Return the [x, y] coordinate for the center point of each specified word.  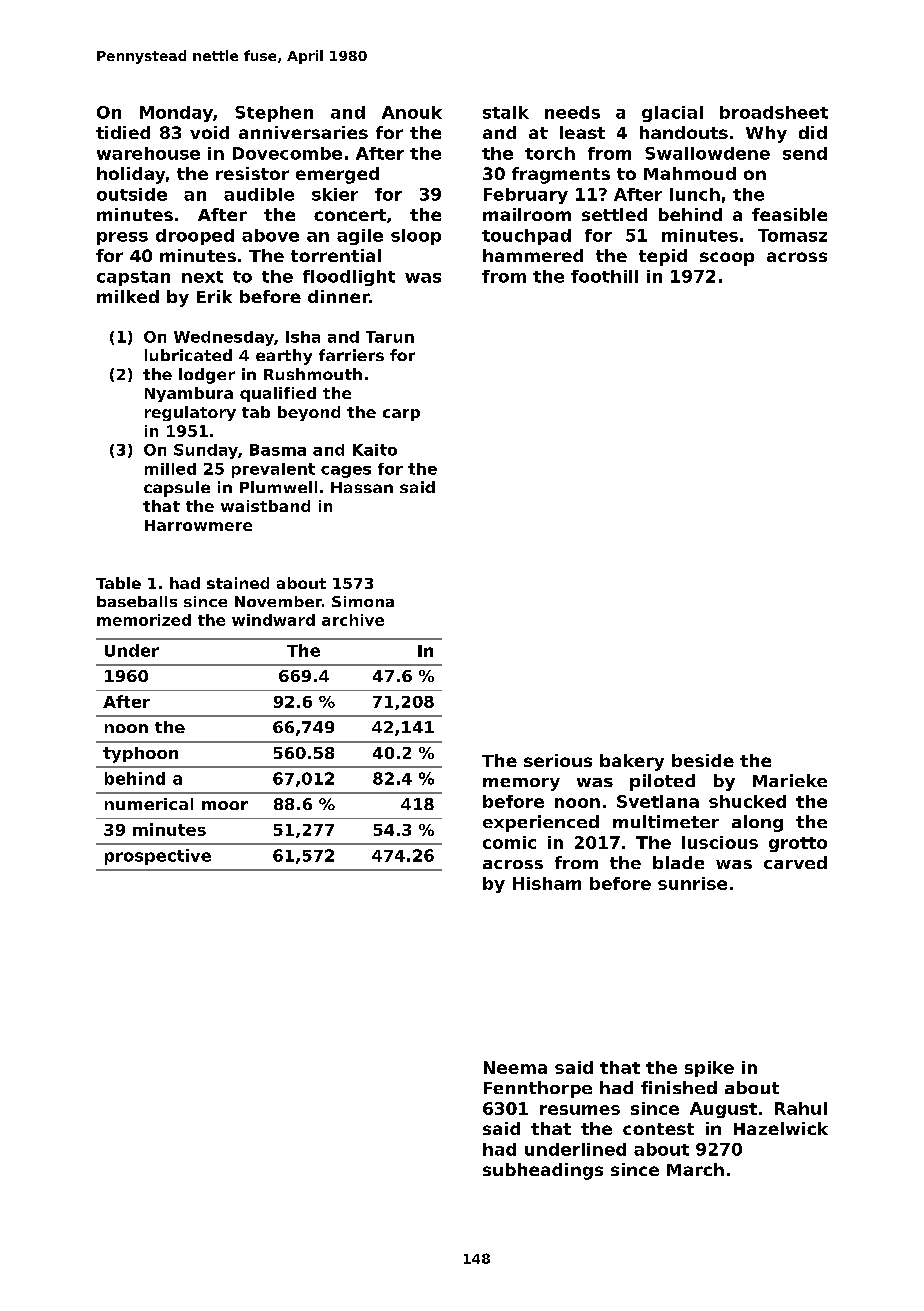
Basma [278, 450]
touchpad [526, 237]
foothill [604, 276]
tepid [663, 257]
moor [225, 805]
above [270, 235]
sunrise [692, 883]
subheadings [543, 1171]
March [695, 1169]
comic [509, 842]
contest [658, 1129]
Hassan [362, 487]
